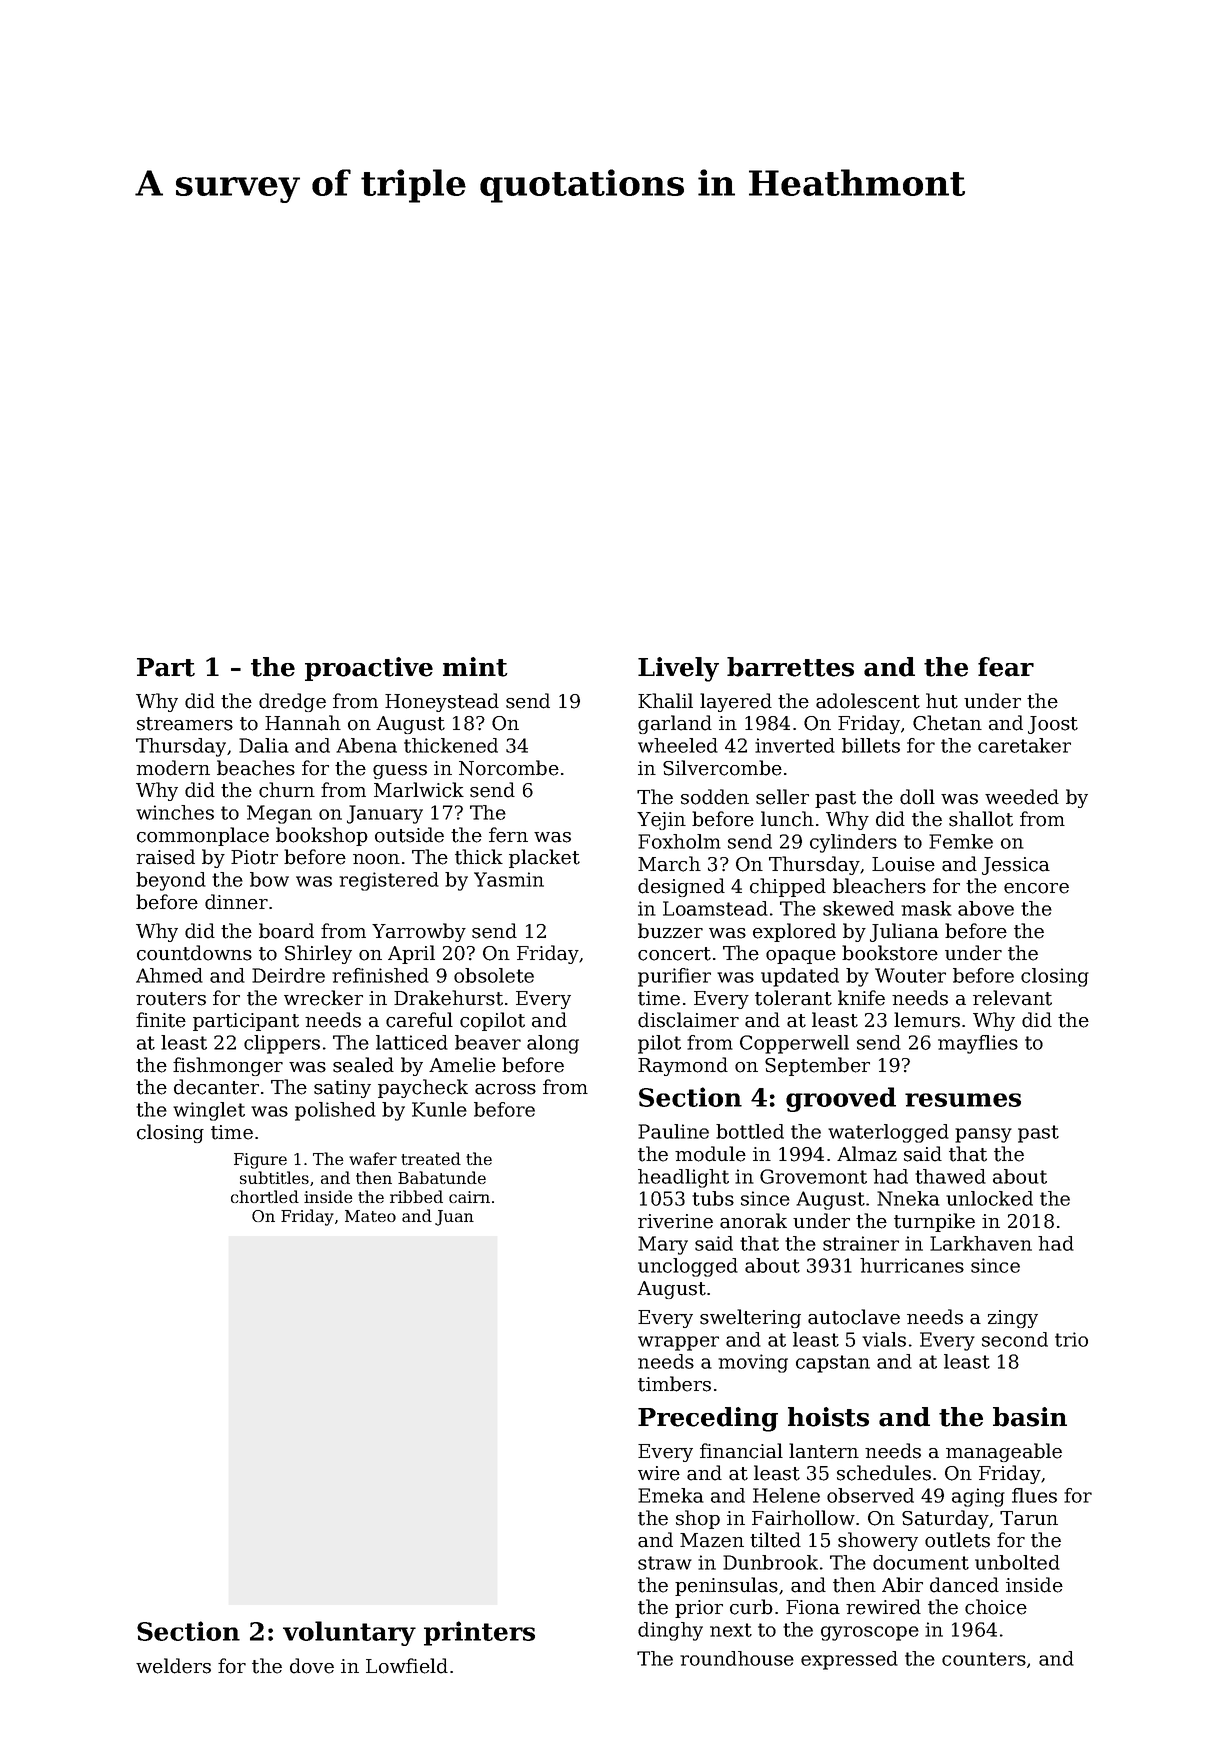 This screenshot has width=1228, height=1737. Describe the element at coordinates (790, 667) in the screenshot. I see `barrettes` at that location.
